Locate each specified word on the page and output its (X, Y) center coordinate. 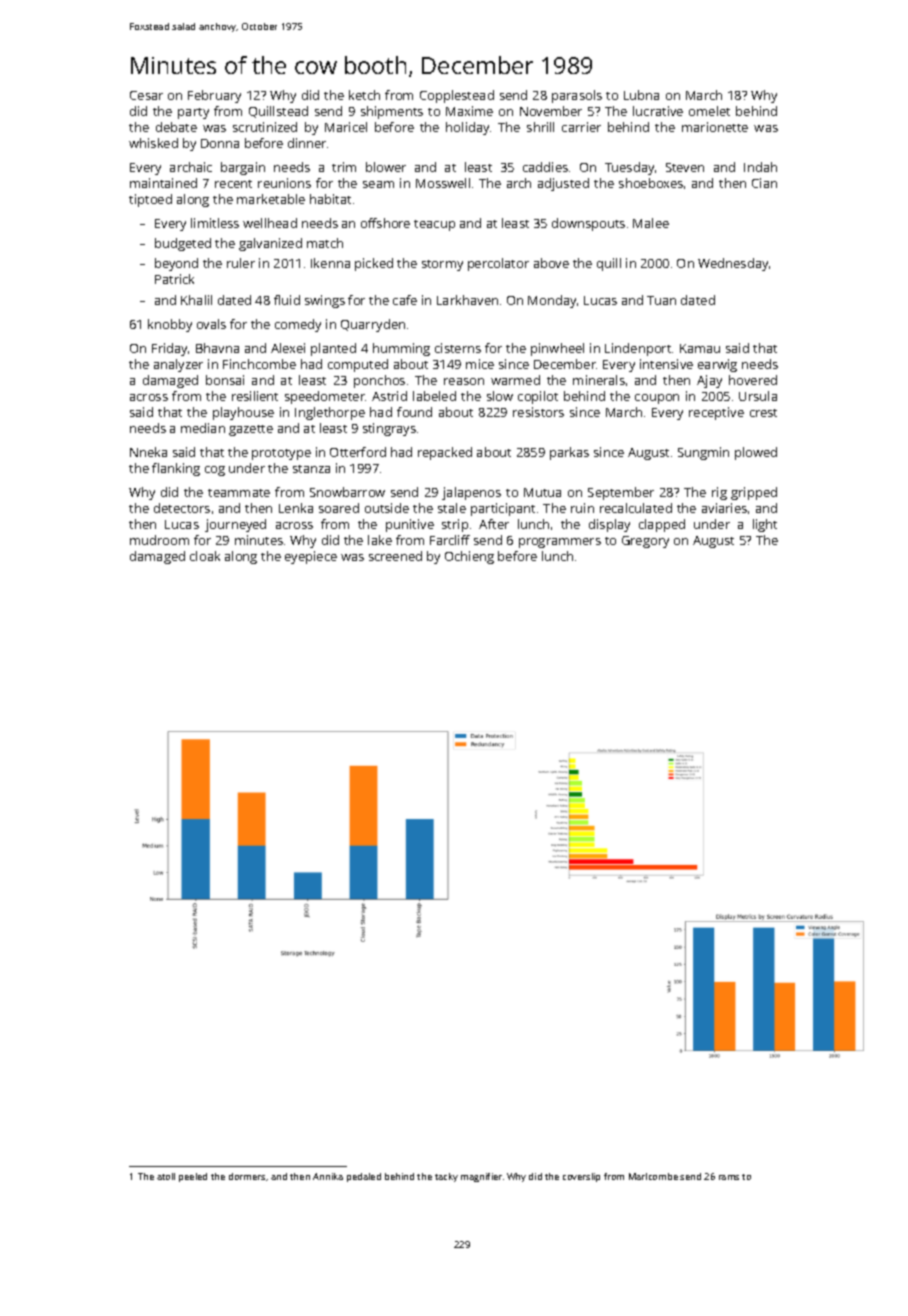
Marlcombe (653, 1176)
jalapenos (471, 493)
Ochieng (469, 557)
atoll (166, 1176)
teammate (239, 493)
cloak (205, 556)
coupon (657, 399)
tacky (446, 1177)
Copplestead (457, 96)
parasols (577, 96)
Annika (328, 1176)
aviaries (724, 508)
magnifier (481, 1177)
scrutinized (265, 127)
